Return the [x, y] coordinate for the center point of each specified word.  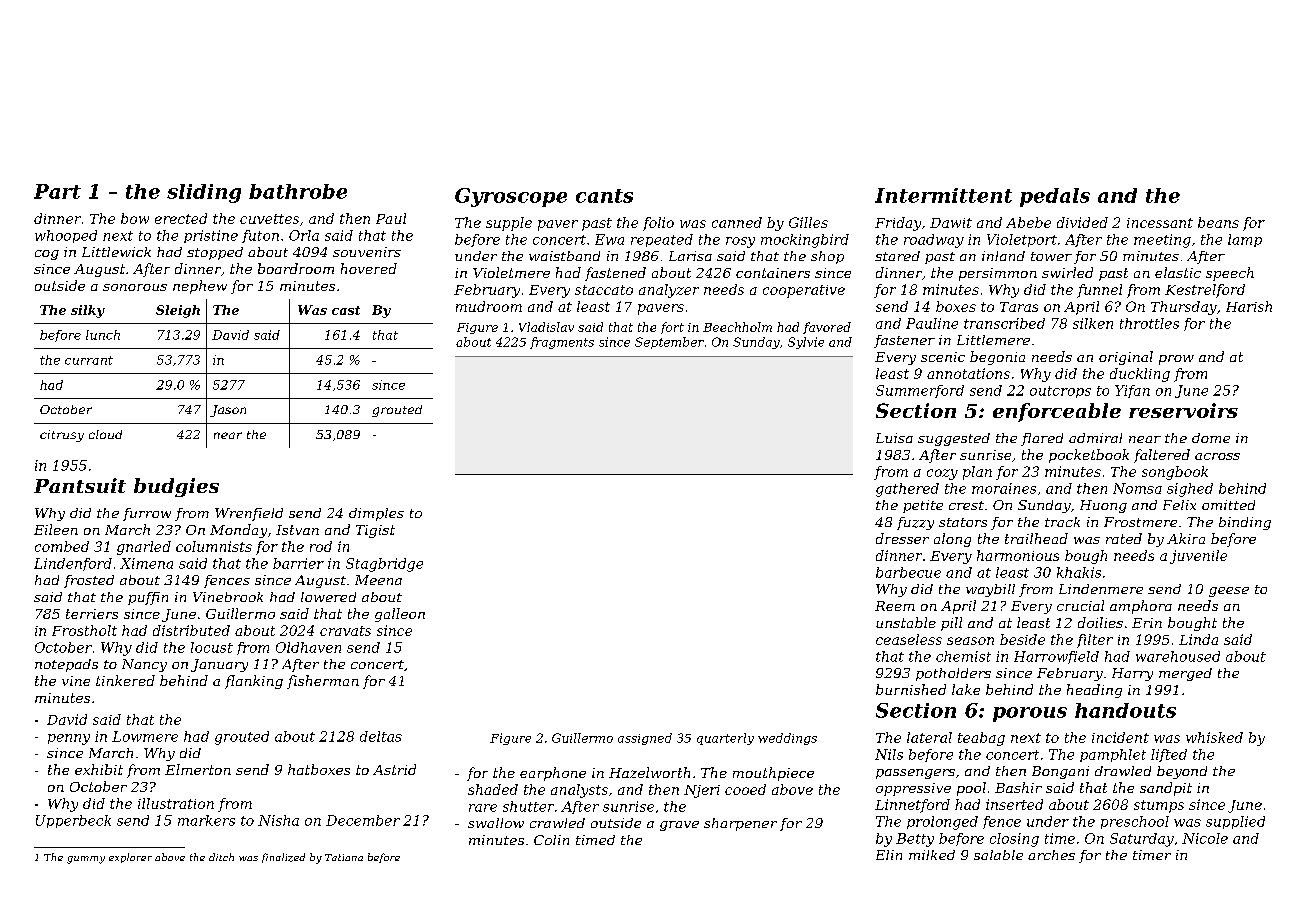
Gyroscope [511, 197]
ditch [221, 857]
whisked [1214, 737]
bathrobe [298, 191]
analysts [579, 791]
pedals [1055, 197]
